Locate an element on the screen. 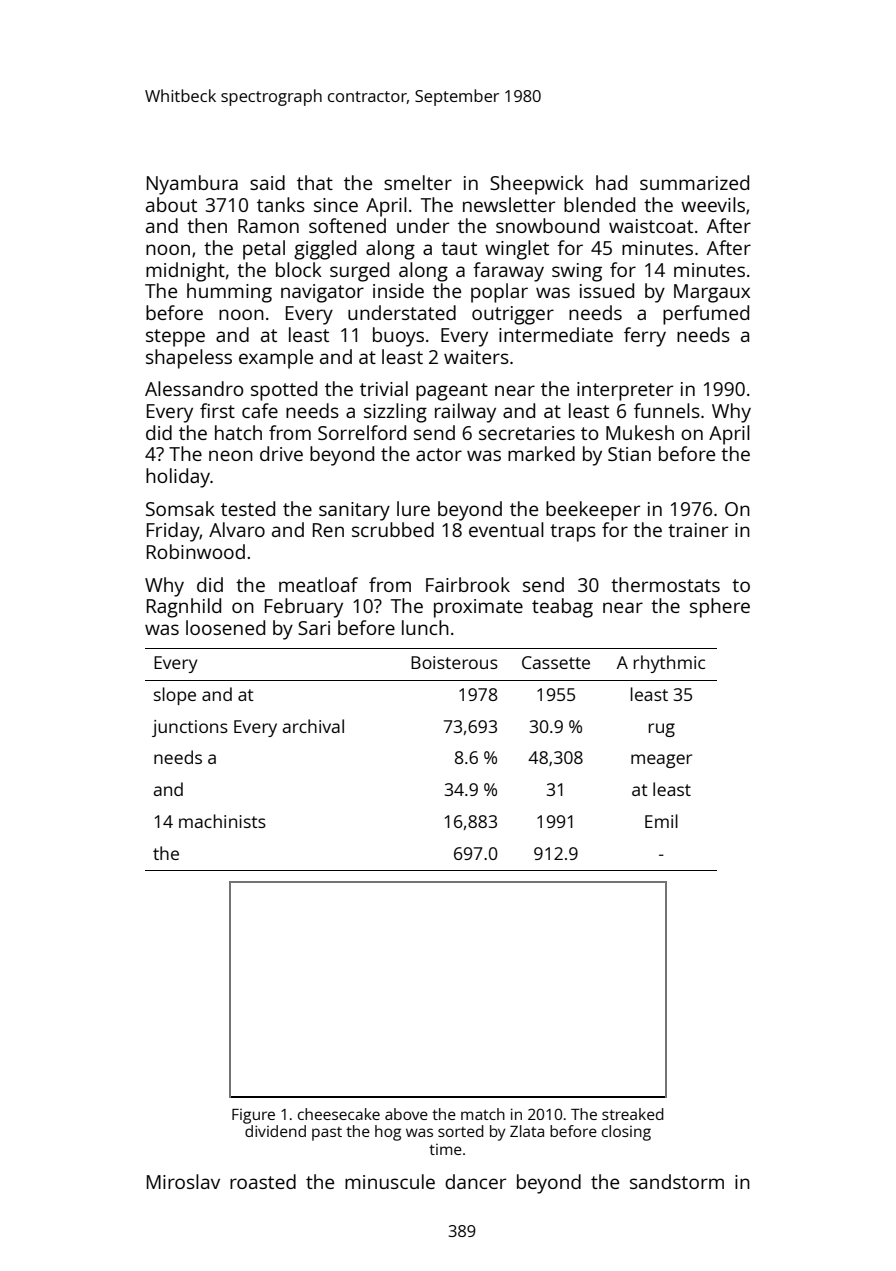  then is located at coordinates (207, 225).
